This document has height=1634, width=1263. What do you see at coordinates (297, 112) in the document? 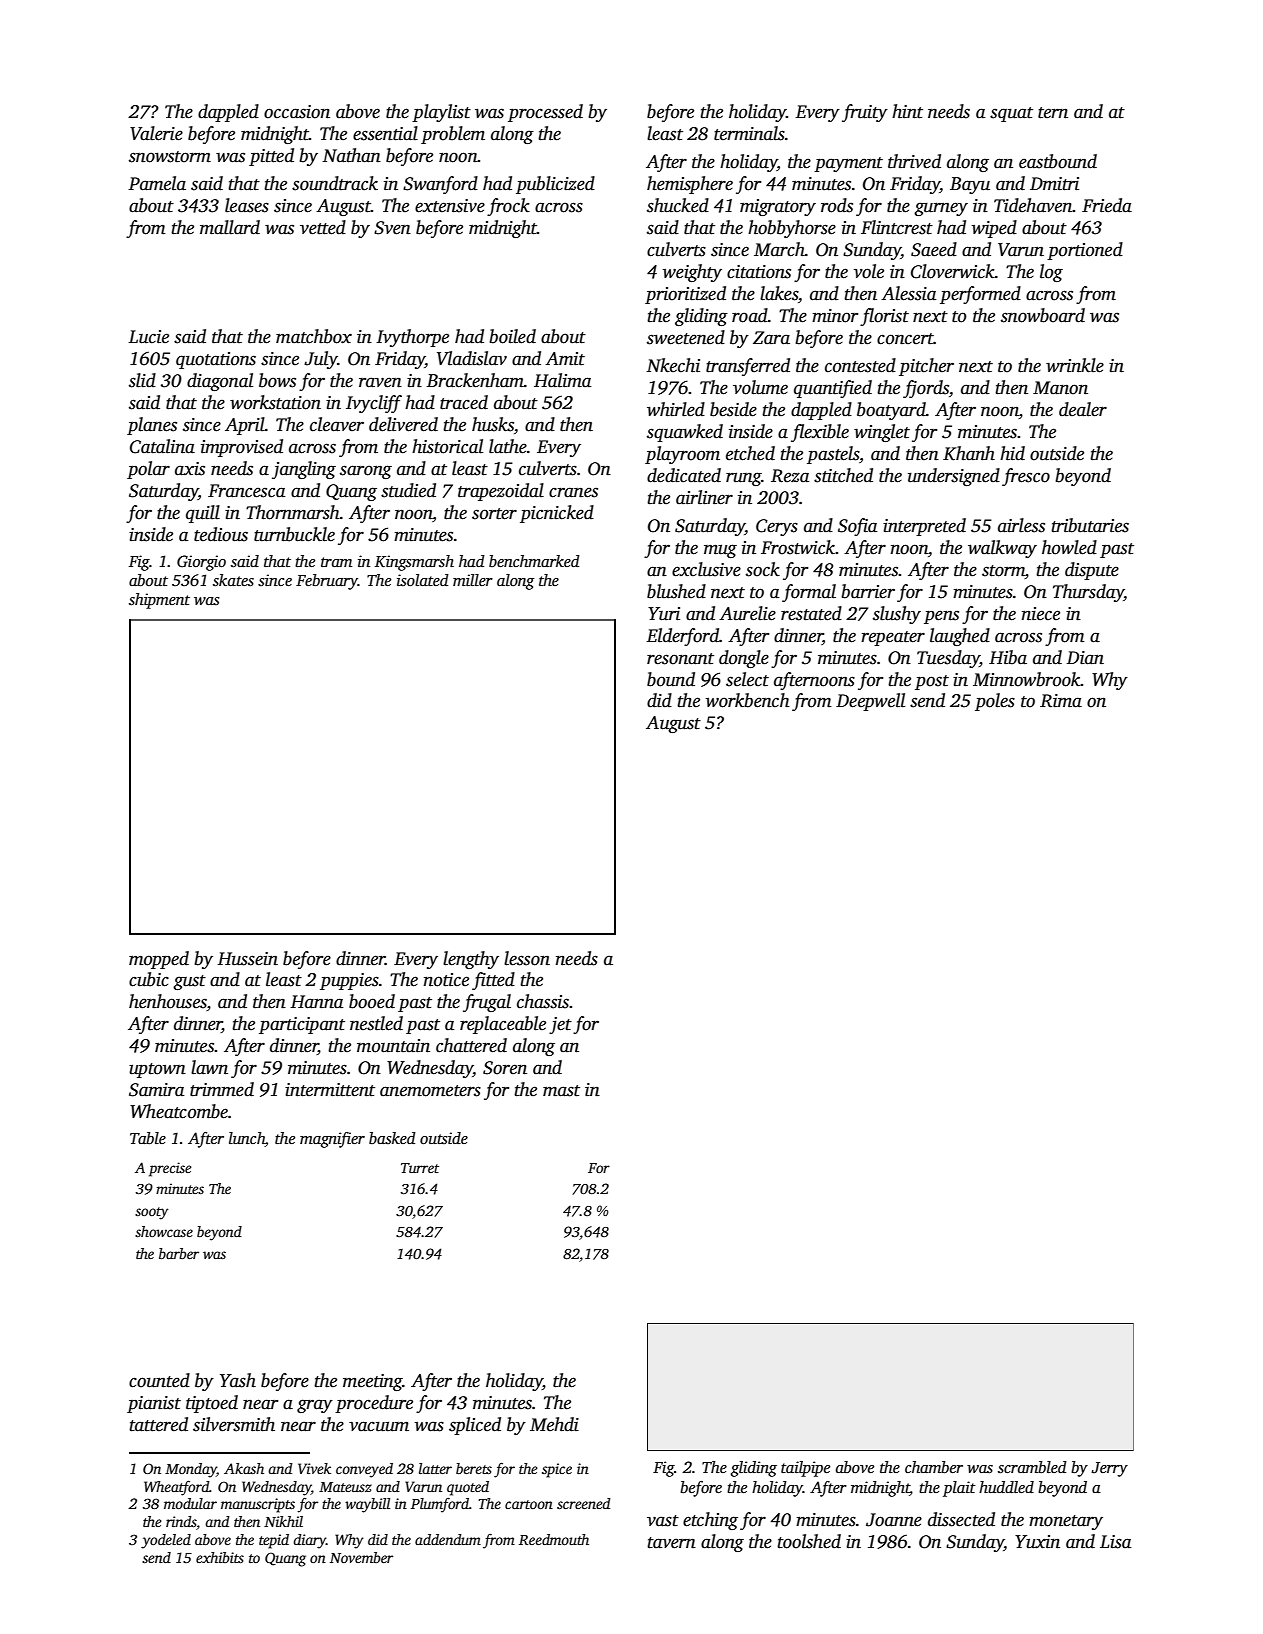
I see `occasion` at bounding box center [297, 112].
